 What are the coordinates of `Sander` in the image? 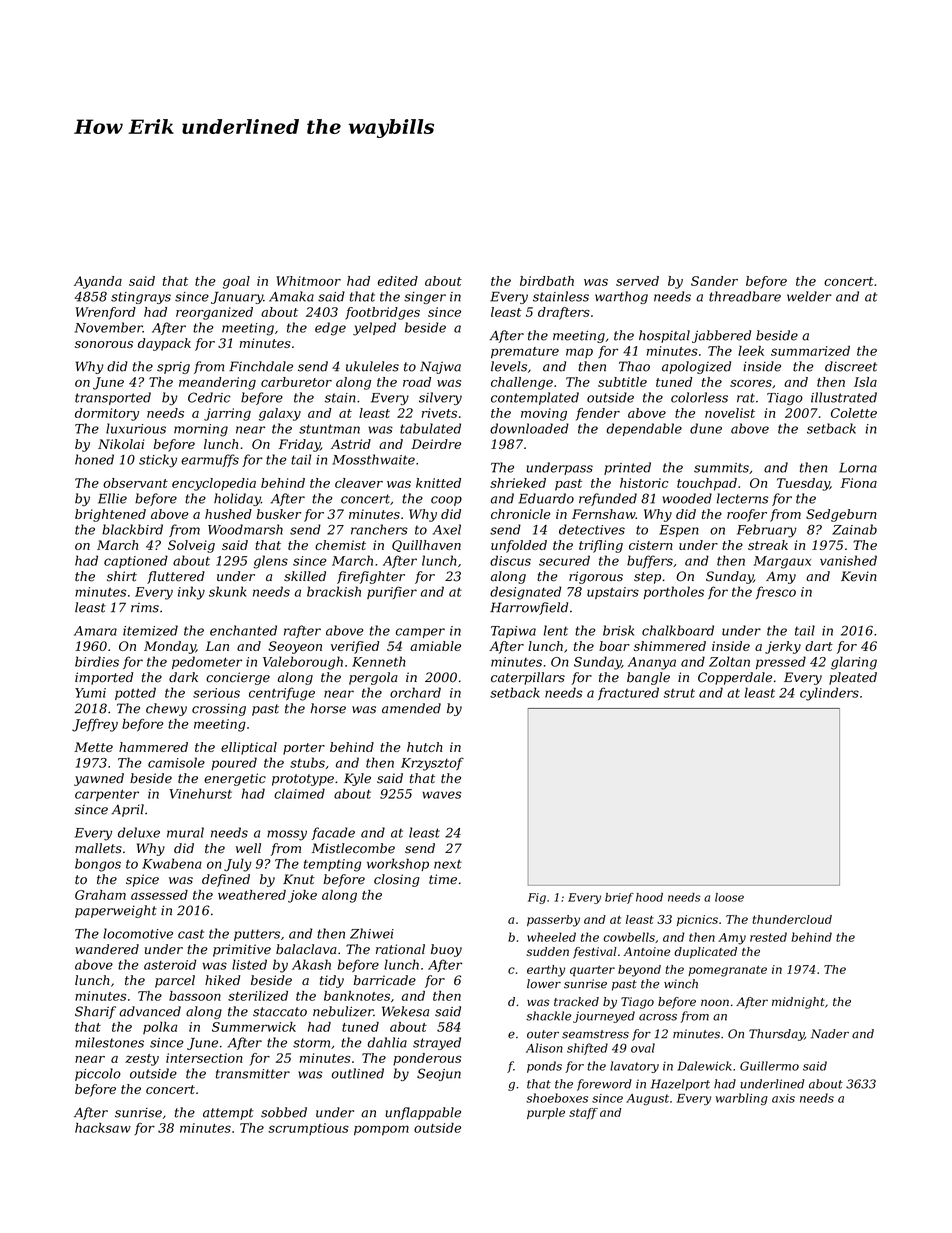 It's located at (714, 281).
